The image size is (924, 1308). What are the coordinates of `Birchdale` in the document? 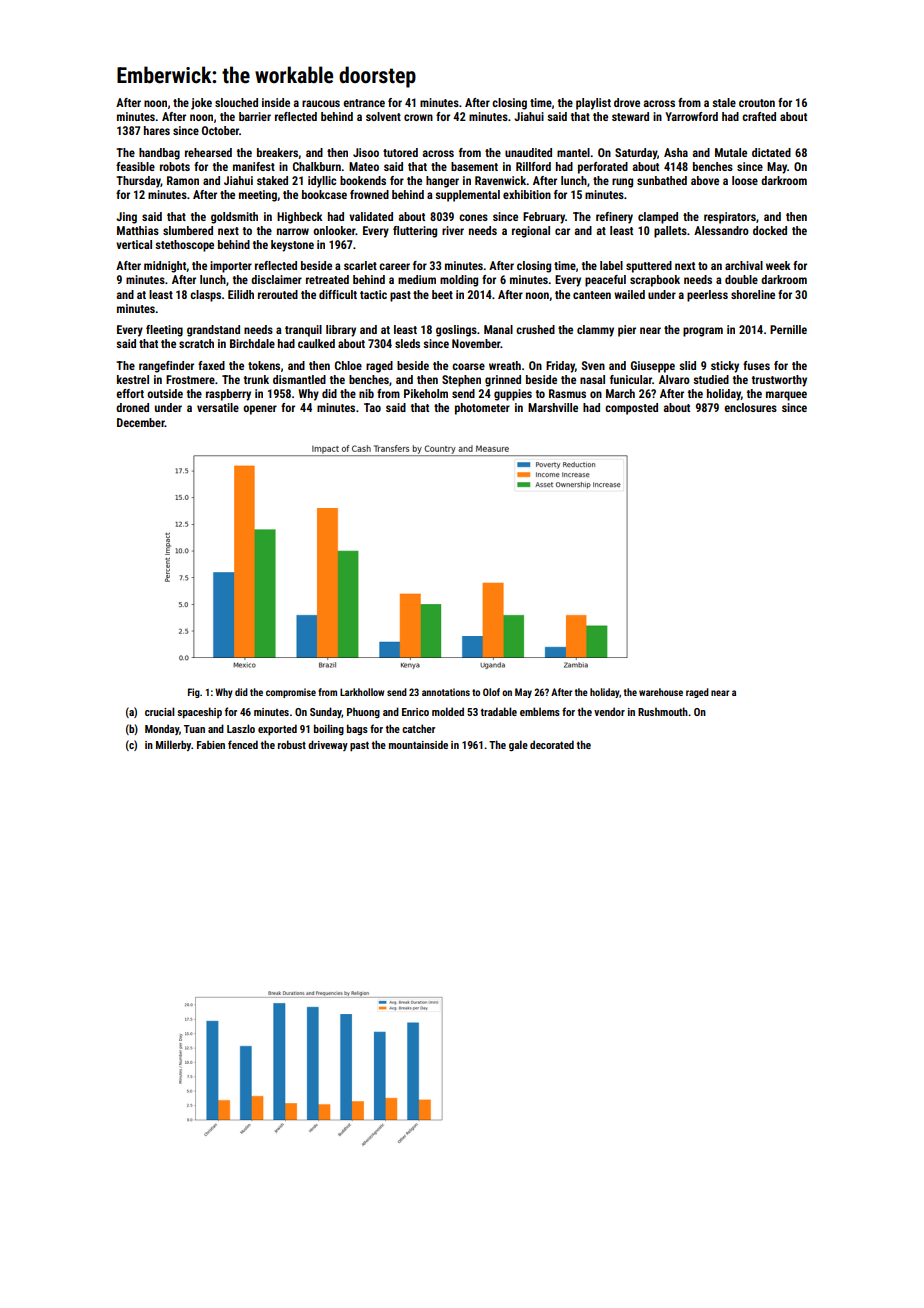 It's located at (252, 343).
